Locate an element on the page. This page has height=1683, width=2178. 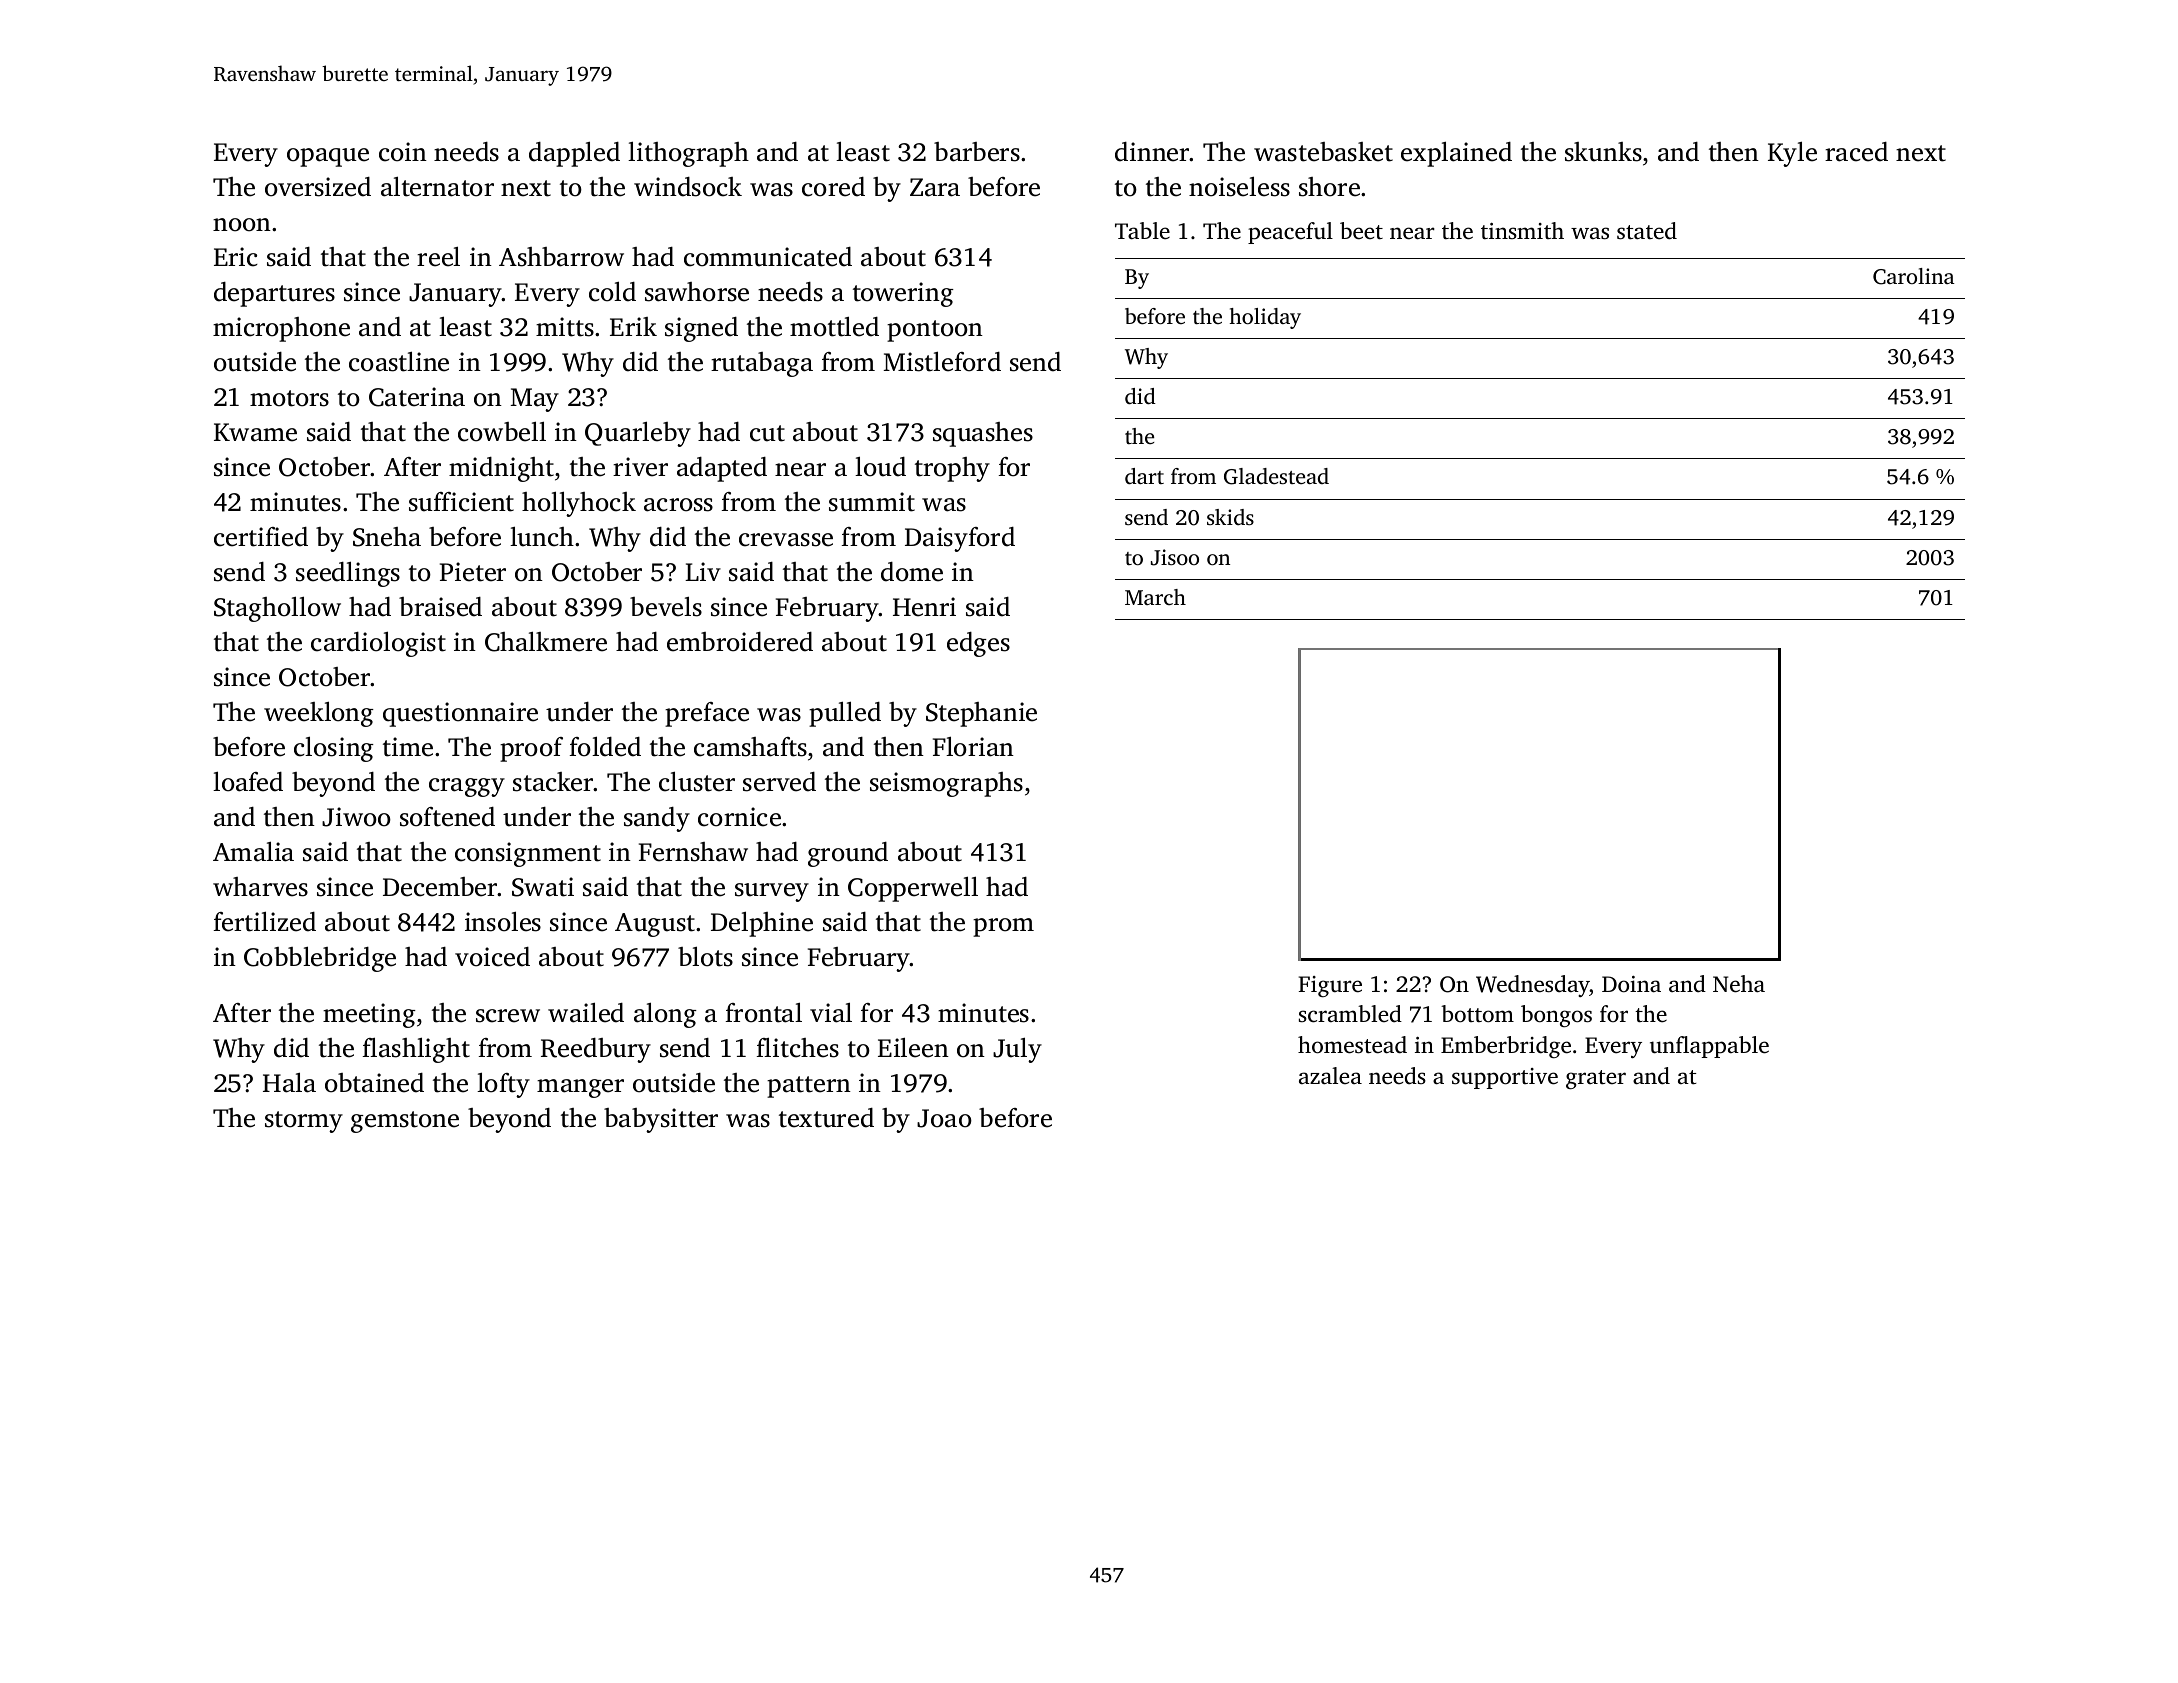
Doina is located at coordinates (1631, 984).
